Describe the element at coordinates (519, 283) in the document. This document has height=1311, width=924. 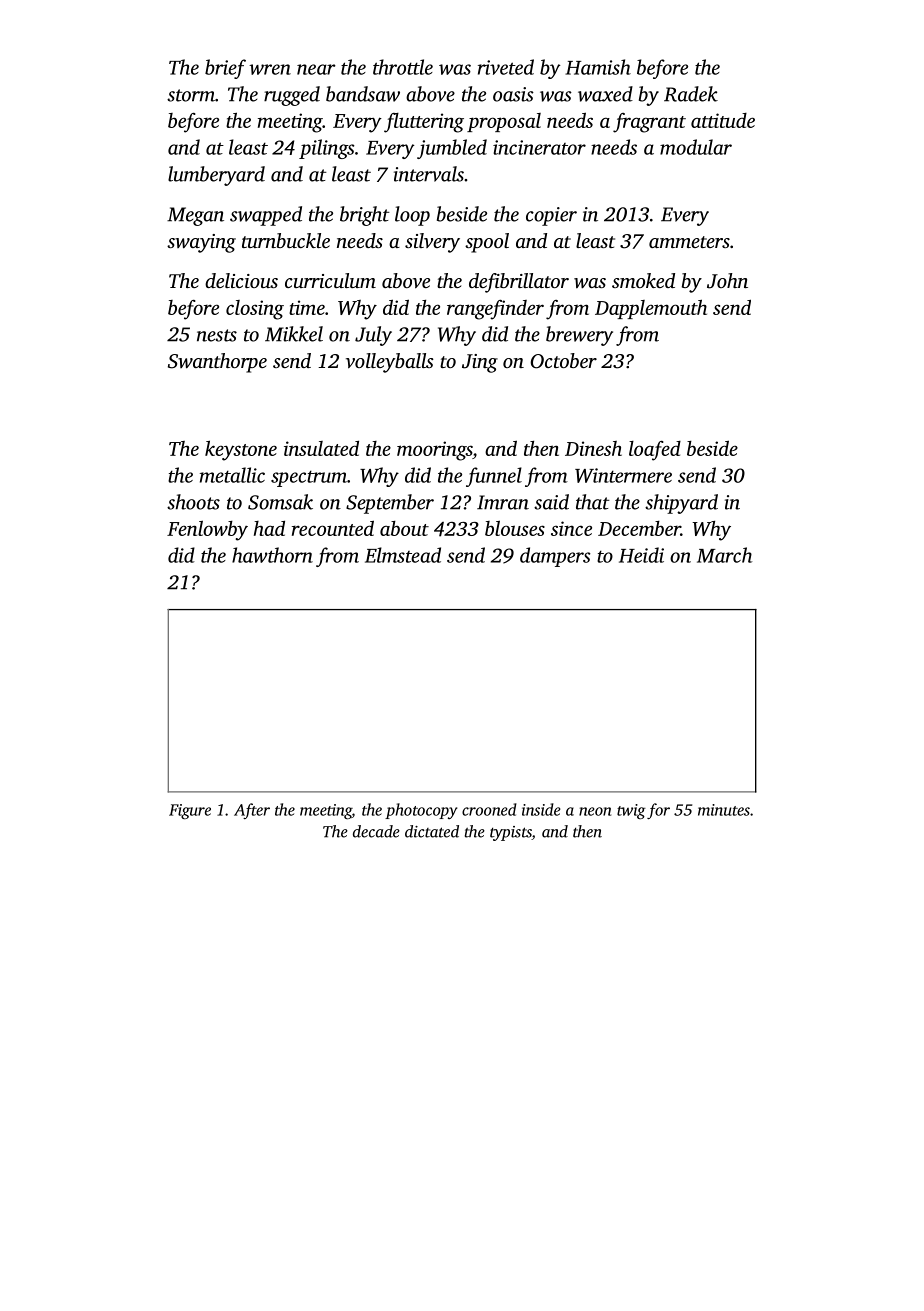
I see `defibrillator` at that location.
